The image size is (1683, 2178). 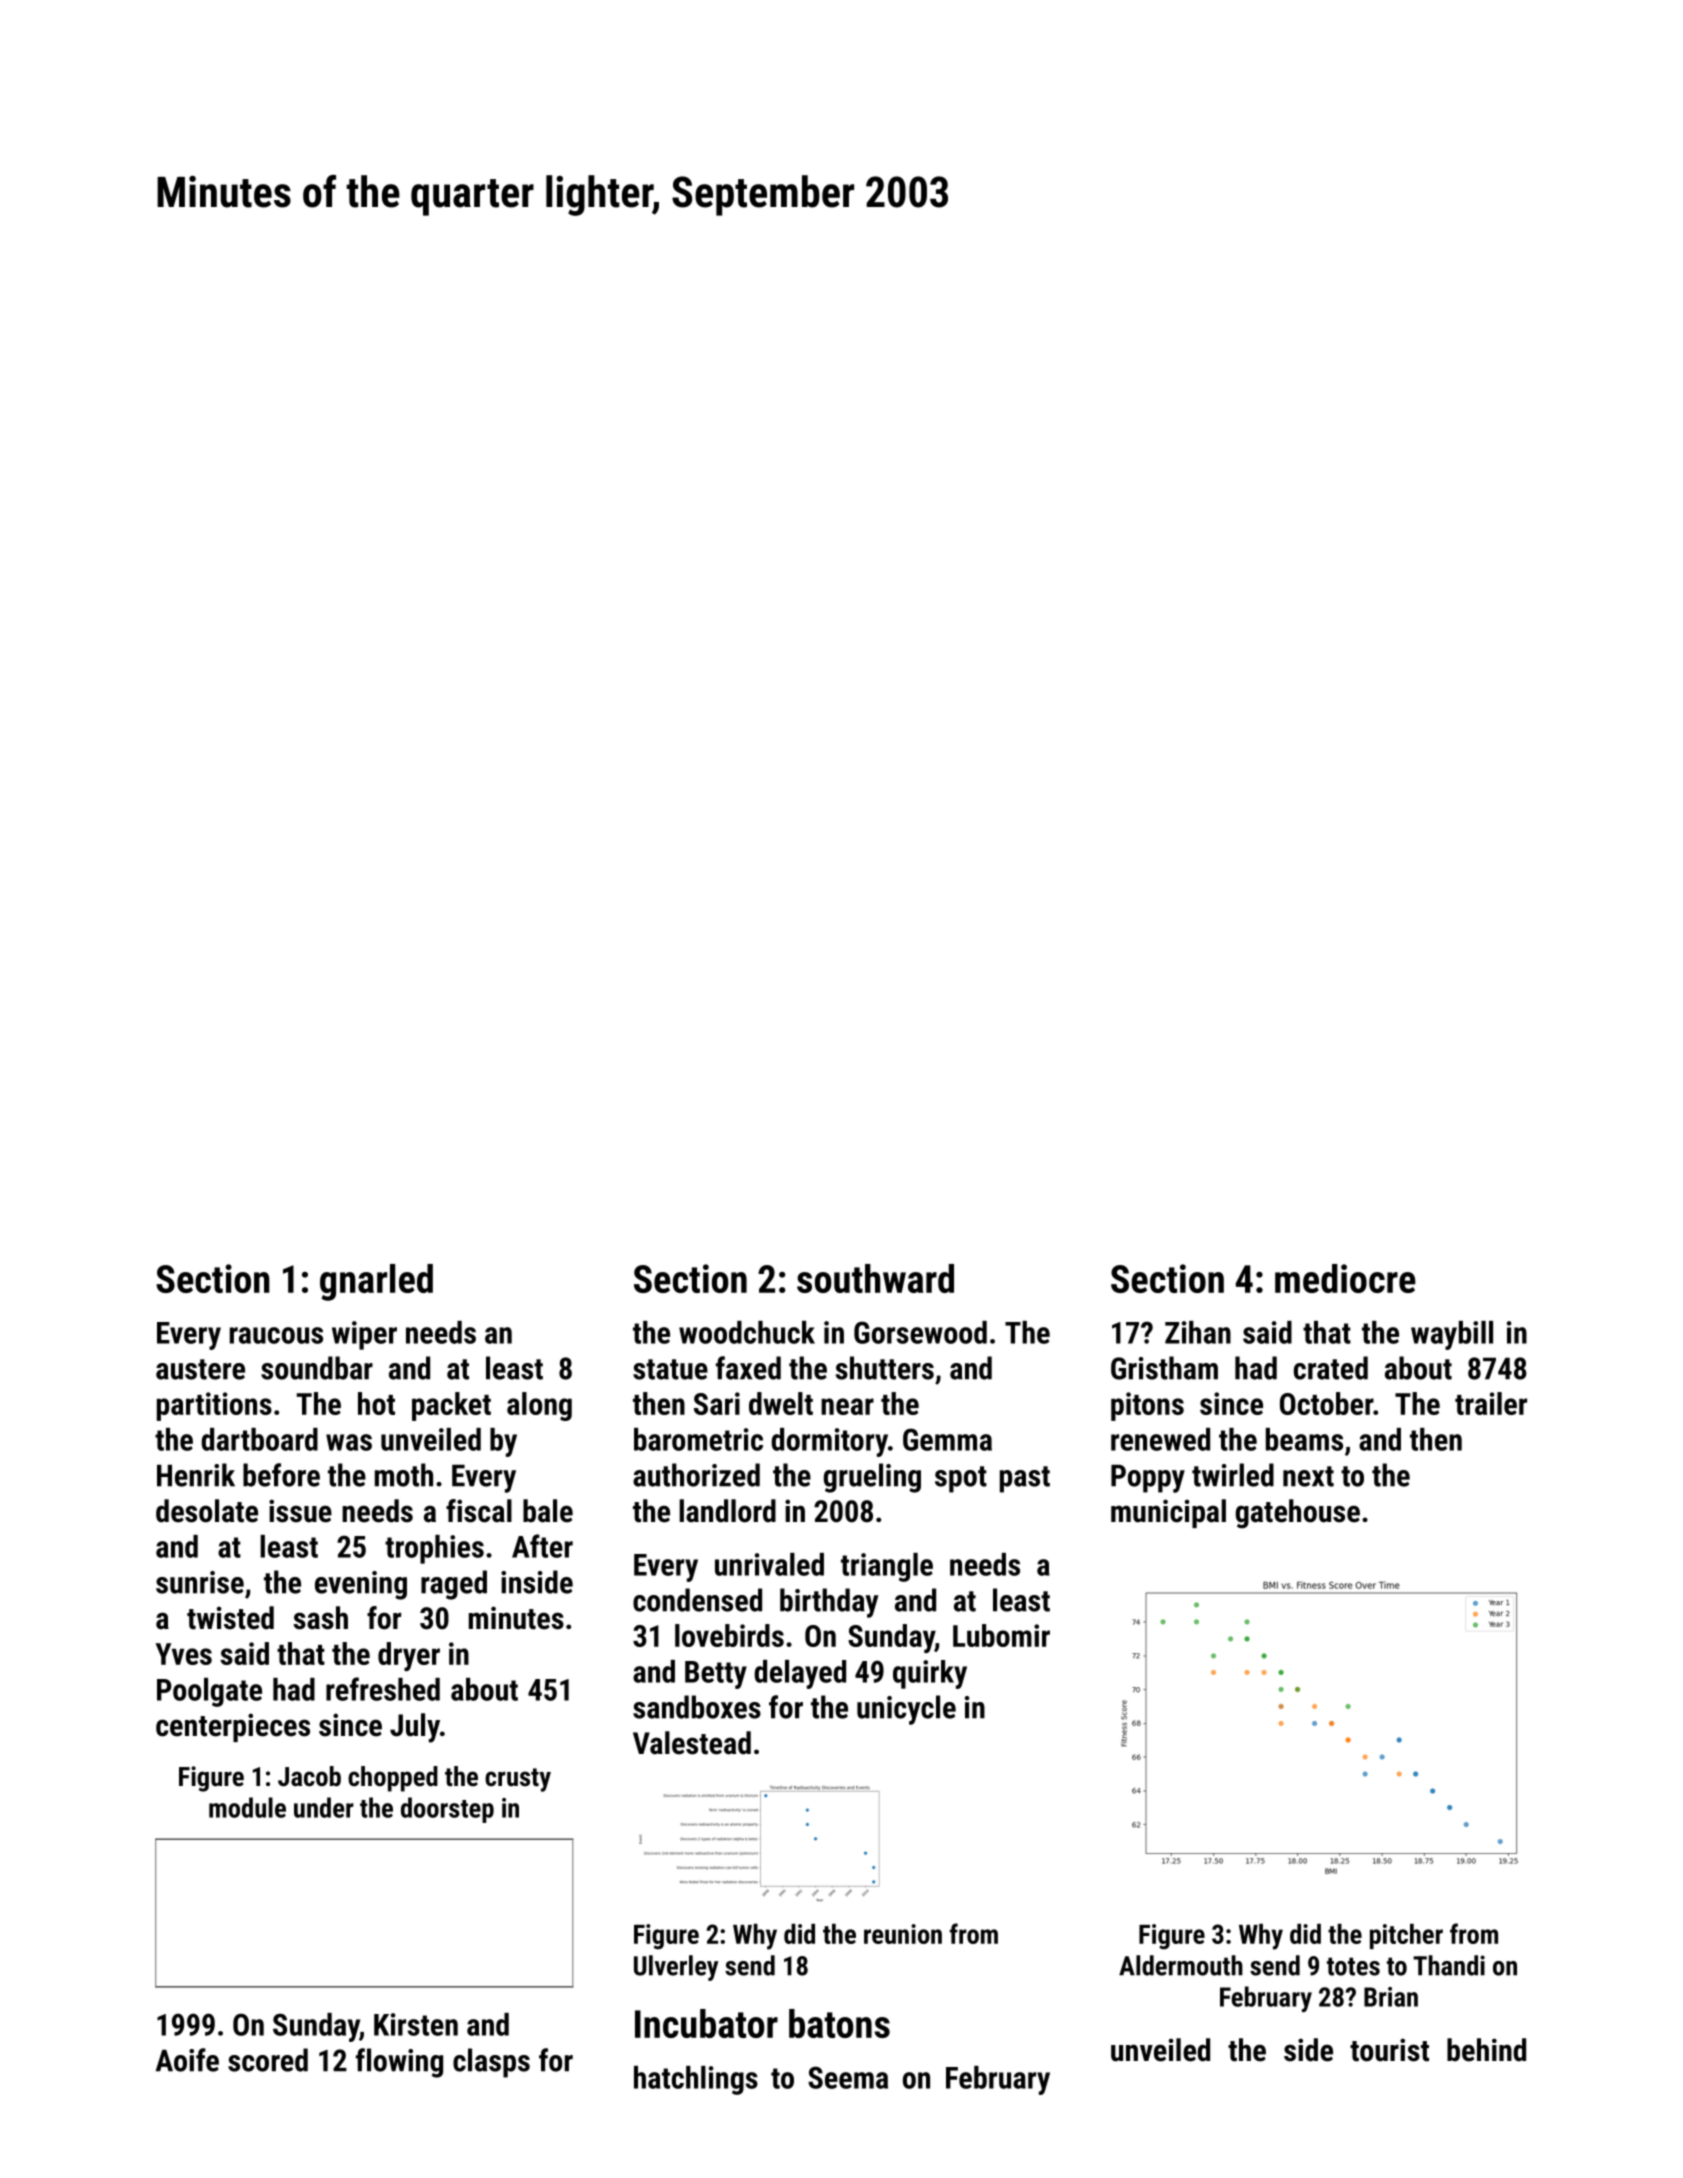 I want to click on Brian, so click(x=1391, y=1997).
